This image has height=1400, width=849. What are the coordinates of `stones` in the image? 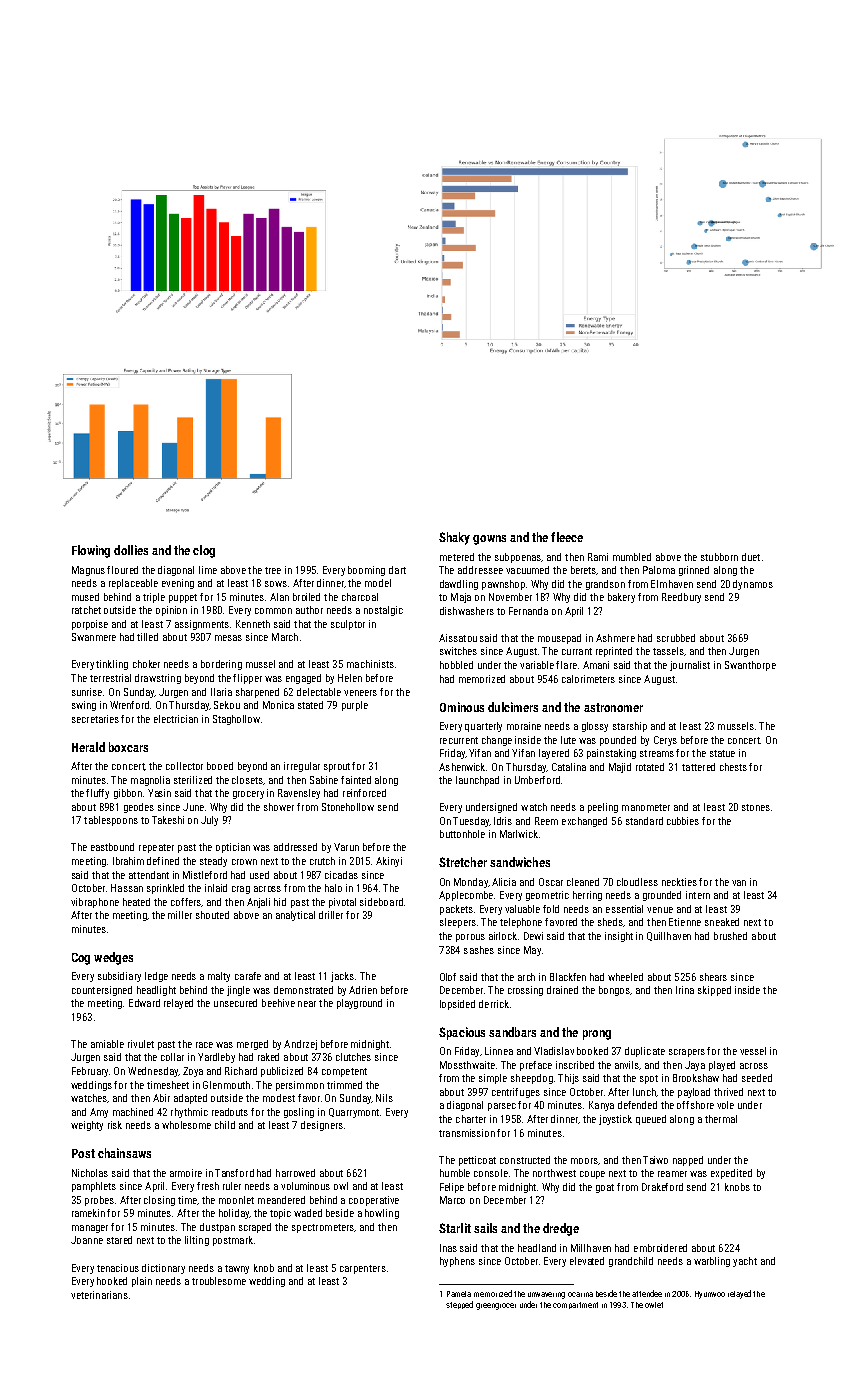 It's located at (756, 807).
